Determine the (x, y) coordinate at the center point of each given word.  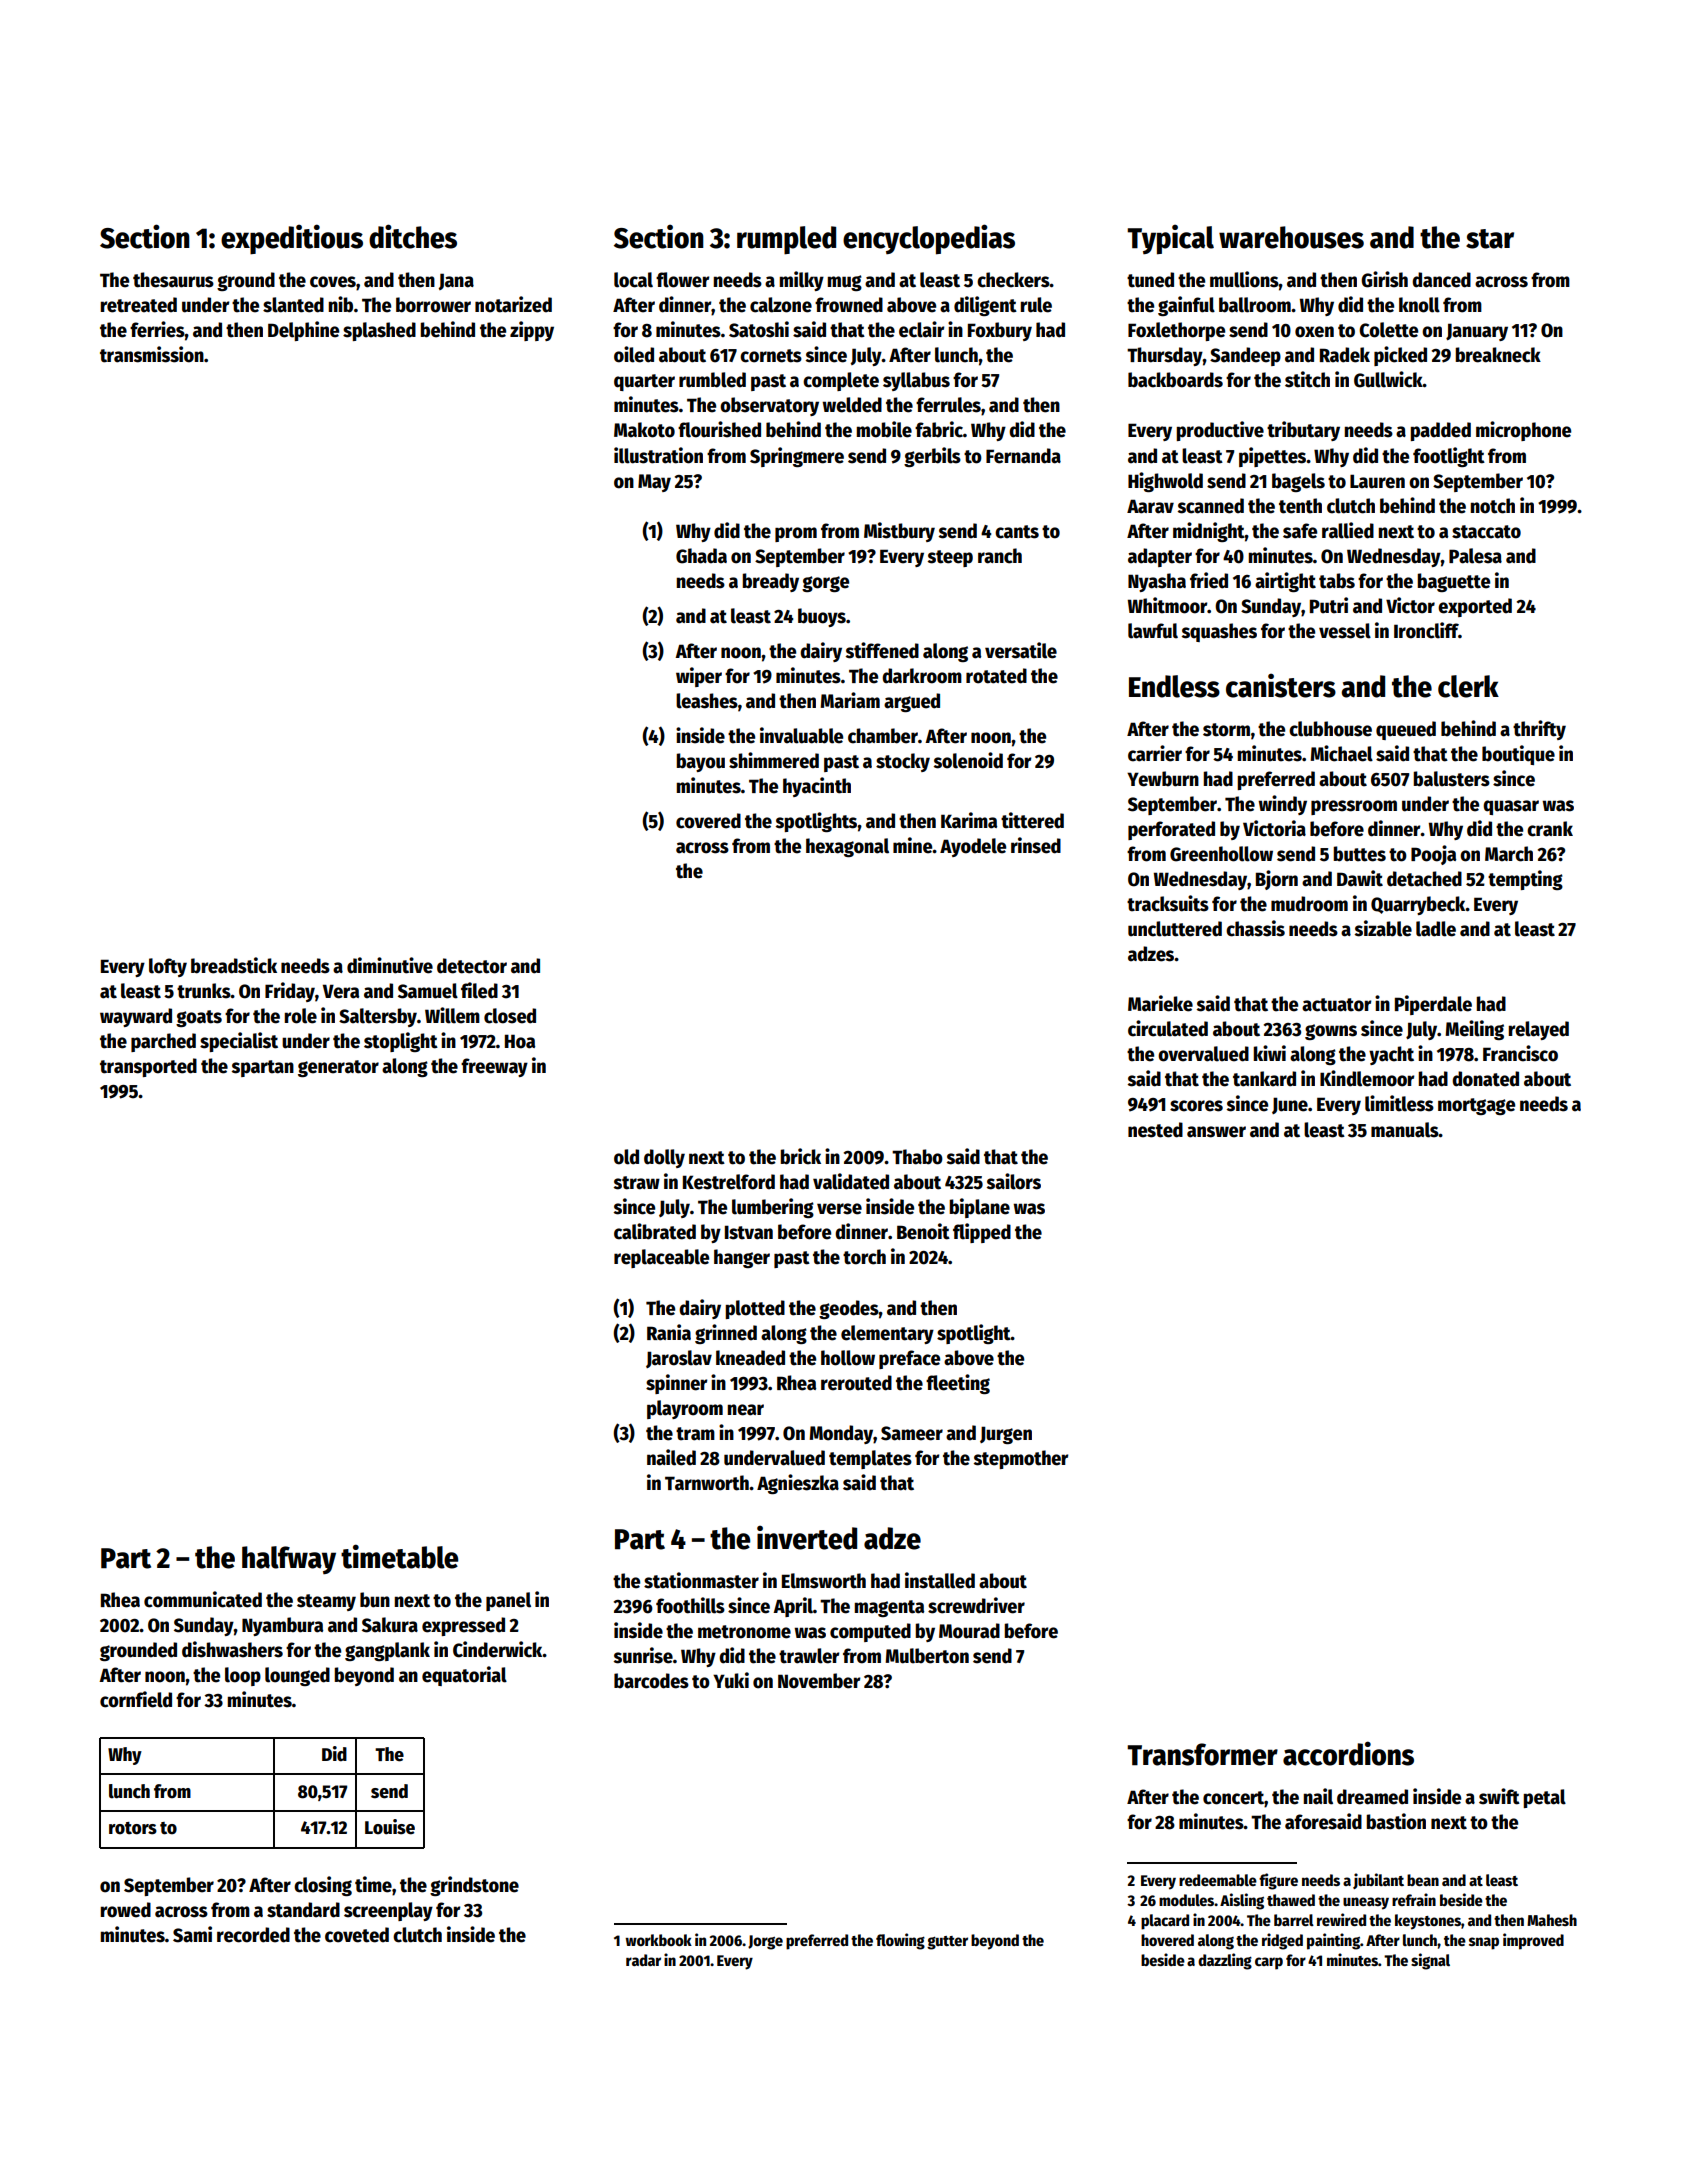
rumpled (786, 240)
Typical (1170, 239)
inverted (807, 1537)
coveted (357, 1935)
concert (1234, 1799)
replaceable (661, 1258)
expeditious (292, 239)
